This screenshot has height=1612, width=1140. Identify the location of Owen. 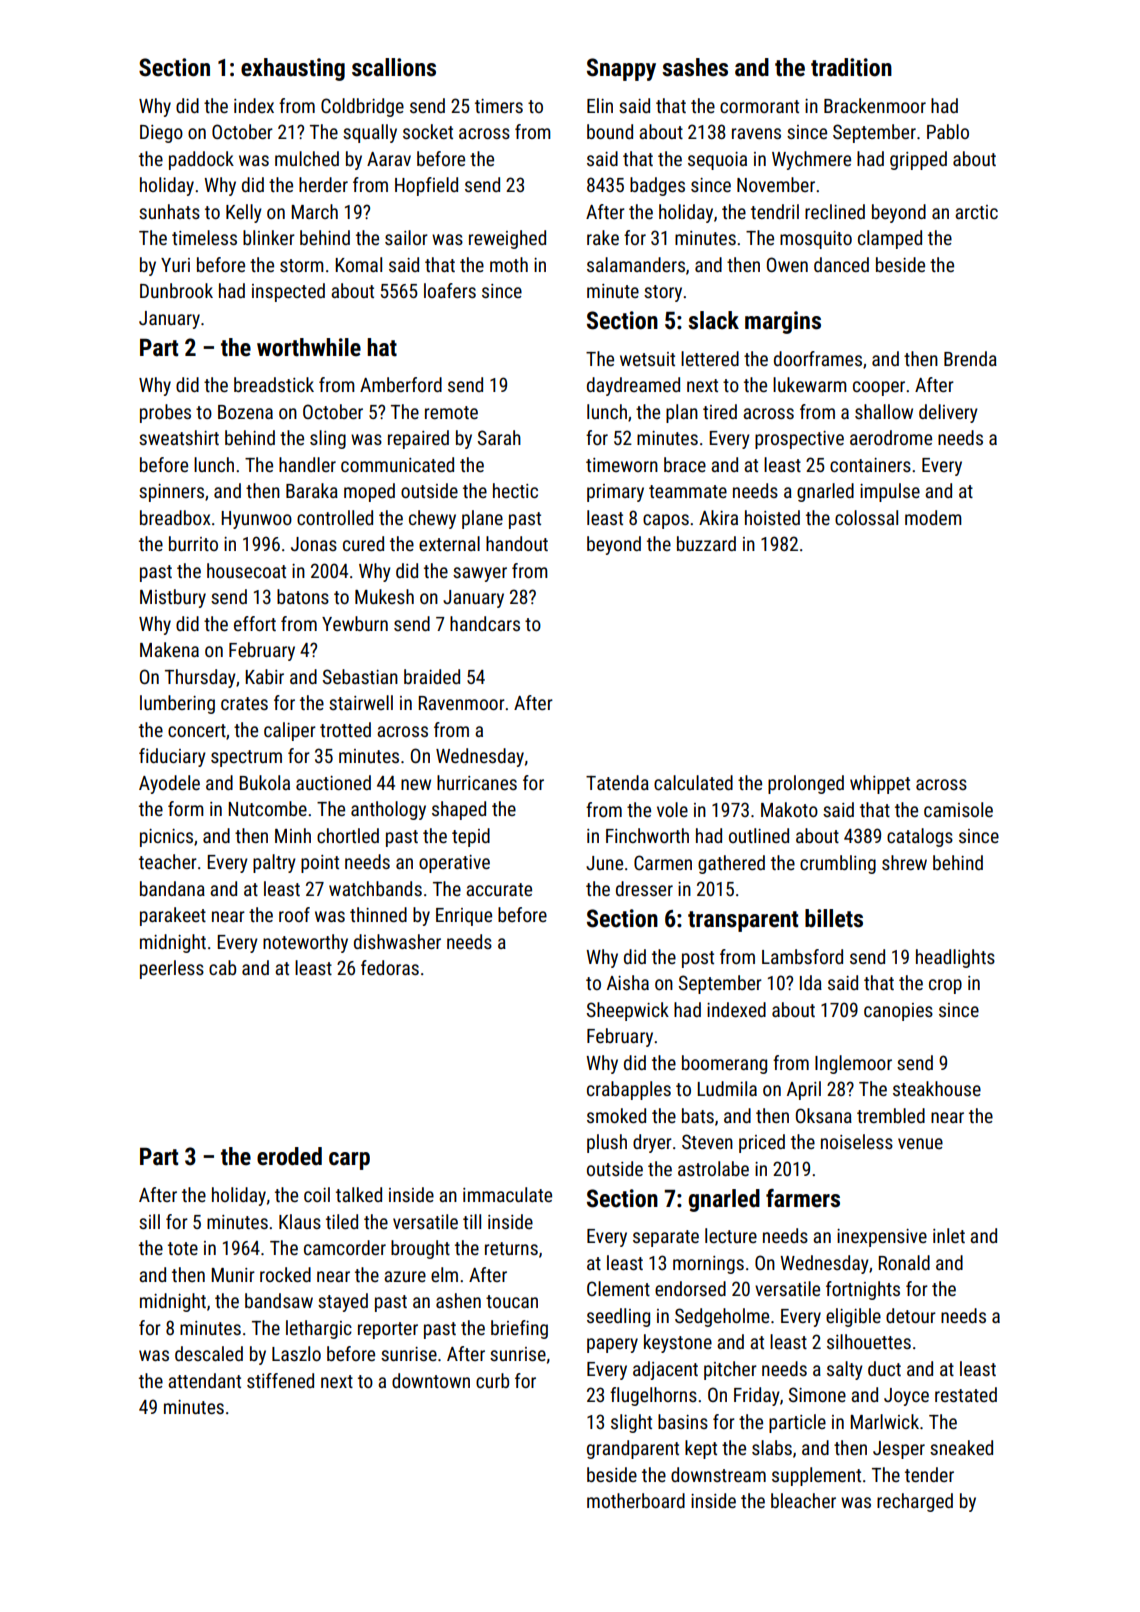
(787, 264).
